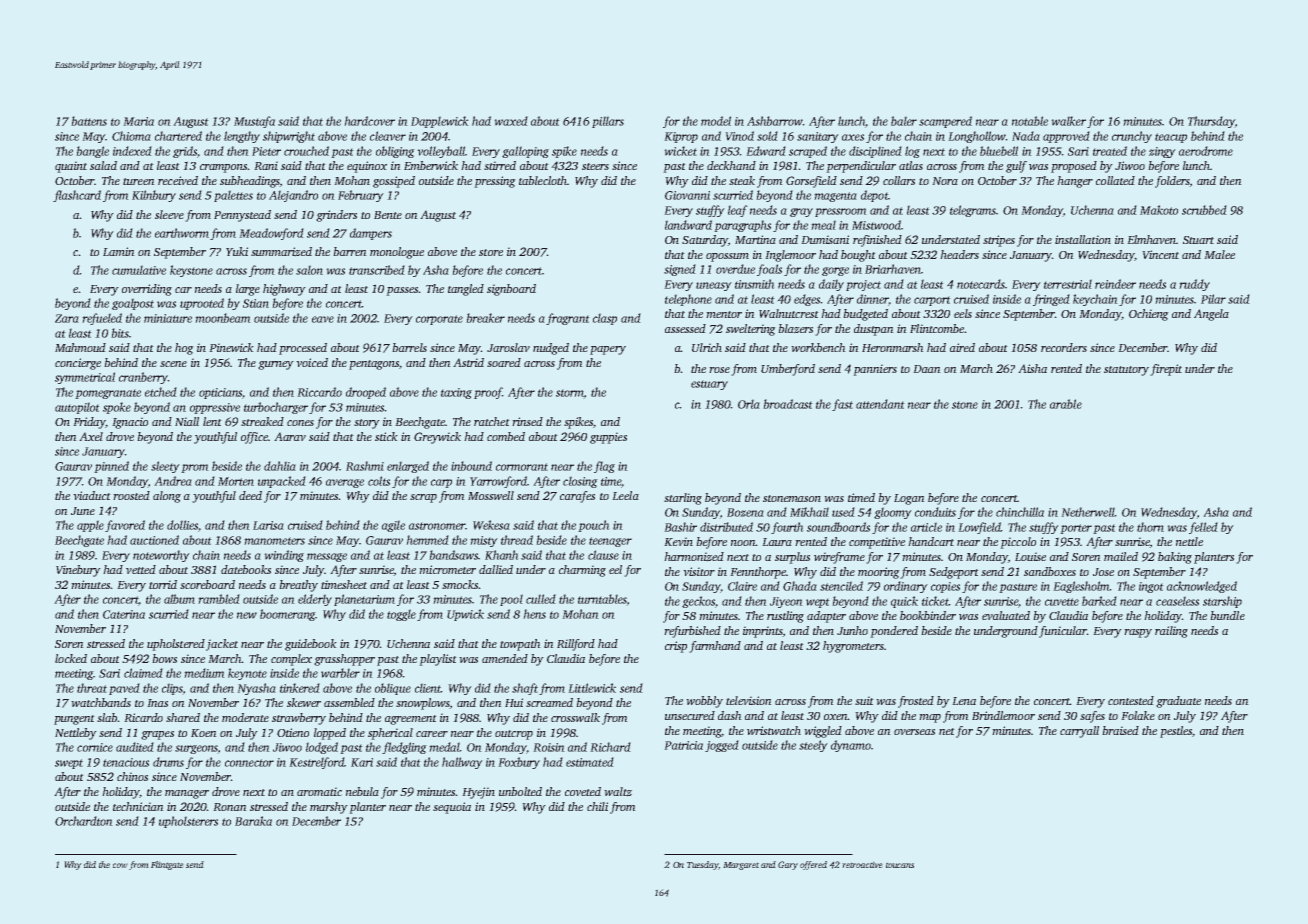 The width and height of the image is (1308, 924). I want to click on thorn, so click(1150, 527).
